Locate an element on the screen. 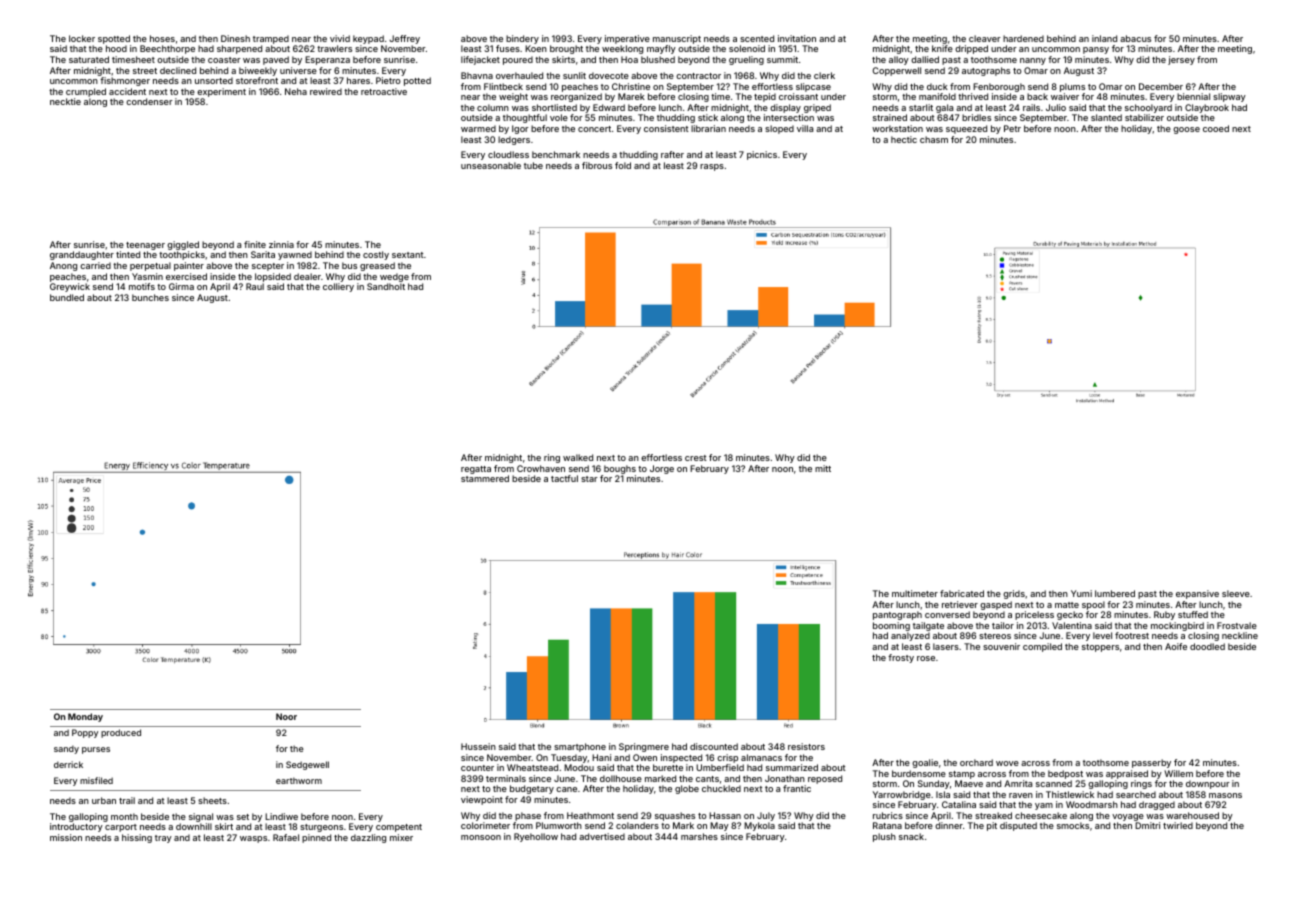  Aoife is located at coordinates (1176, 646).
